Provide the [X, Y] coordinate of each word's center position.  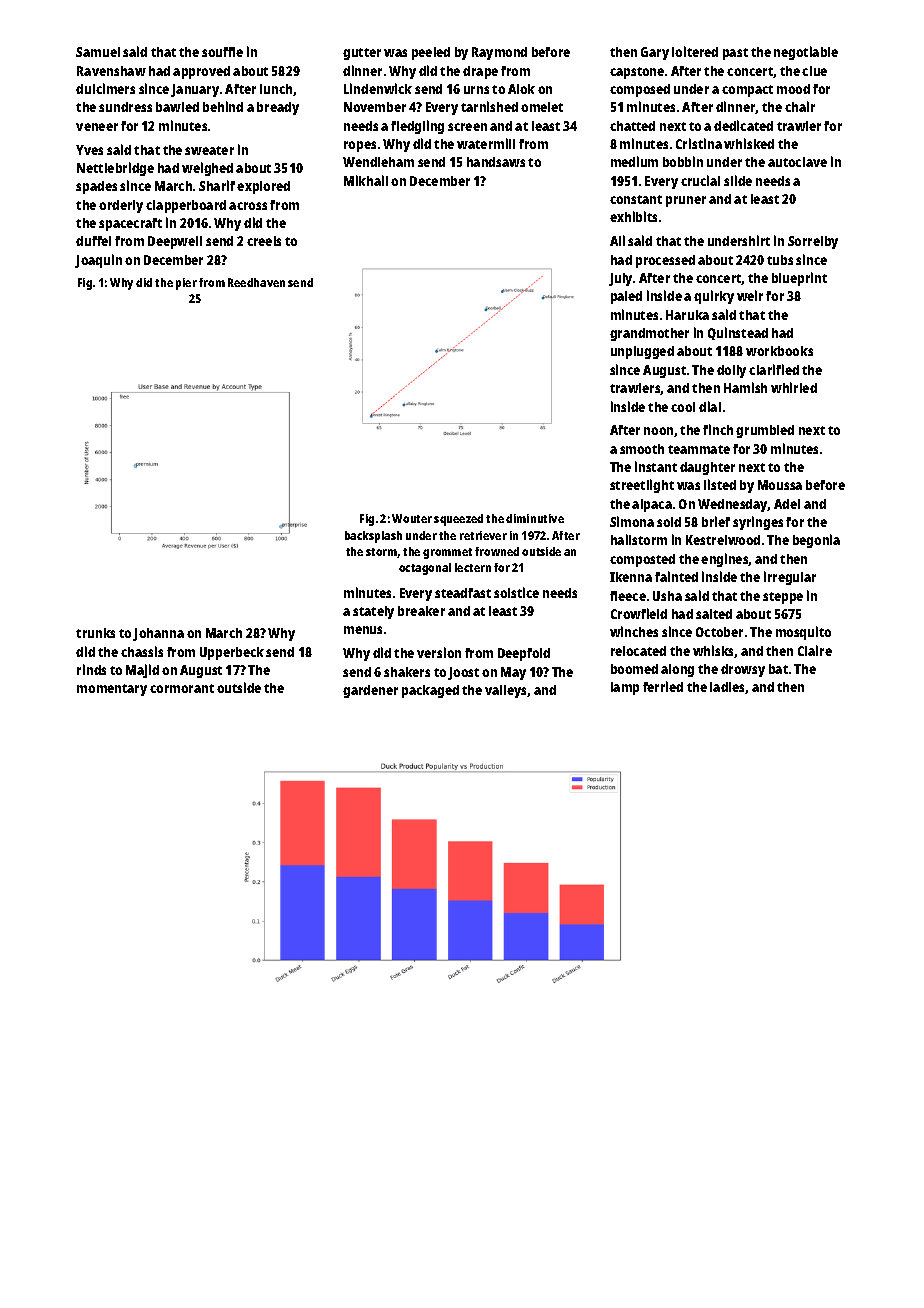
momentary [112, 690]
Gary [655, 53]
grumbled [765, 431]
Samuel [98, 52]
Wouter [412, 518]
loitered [695, 51]
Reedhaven [256, 282]
